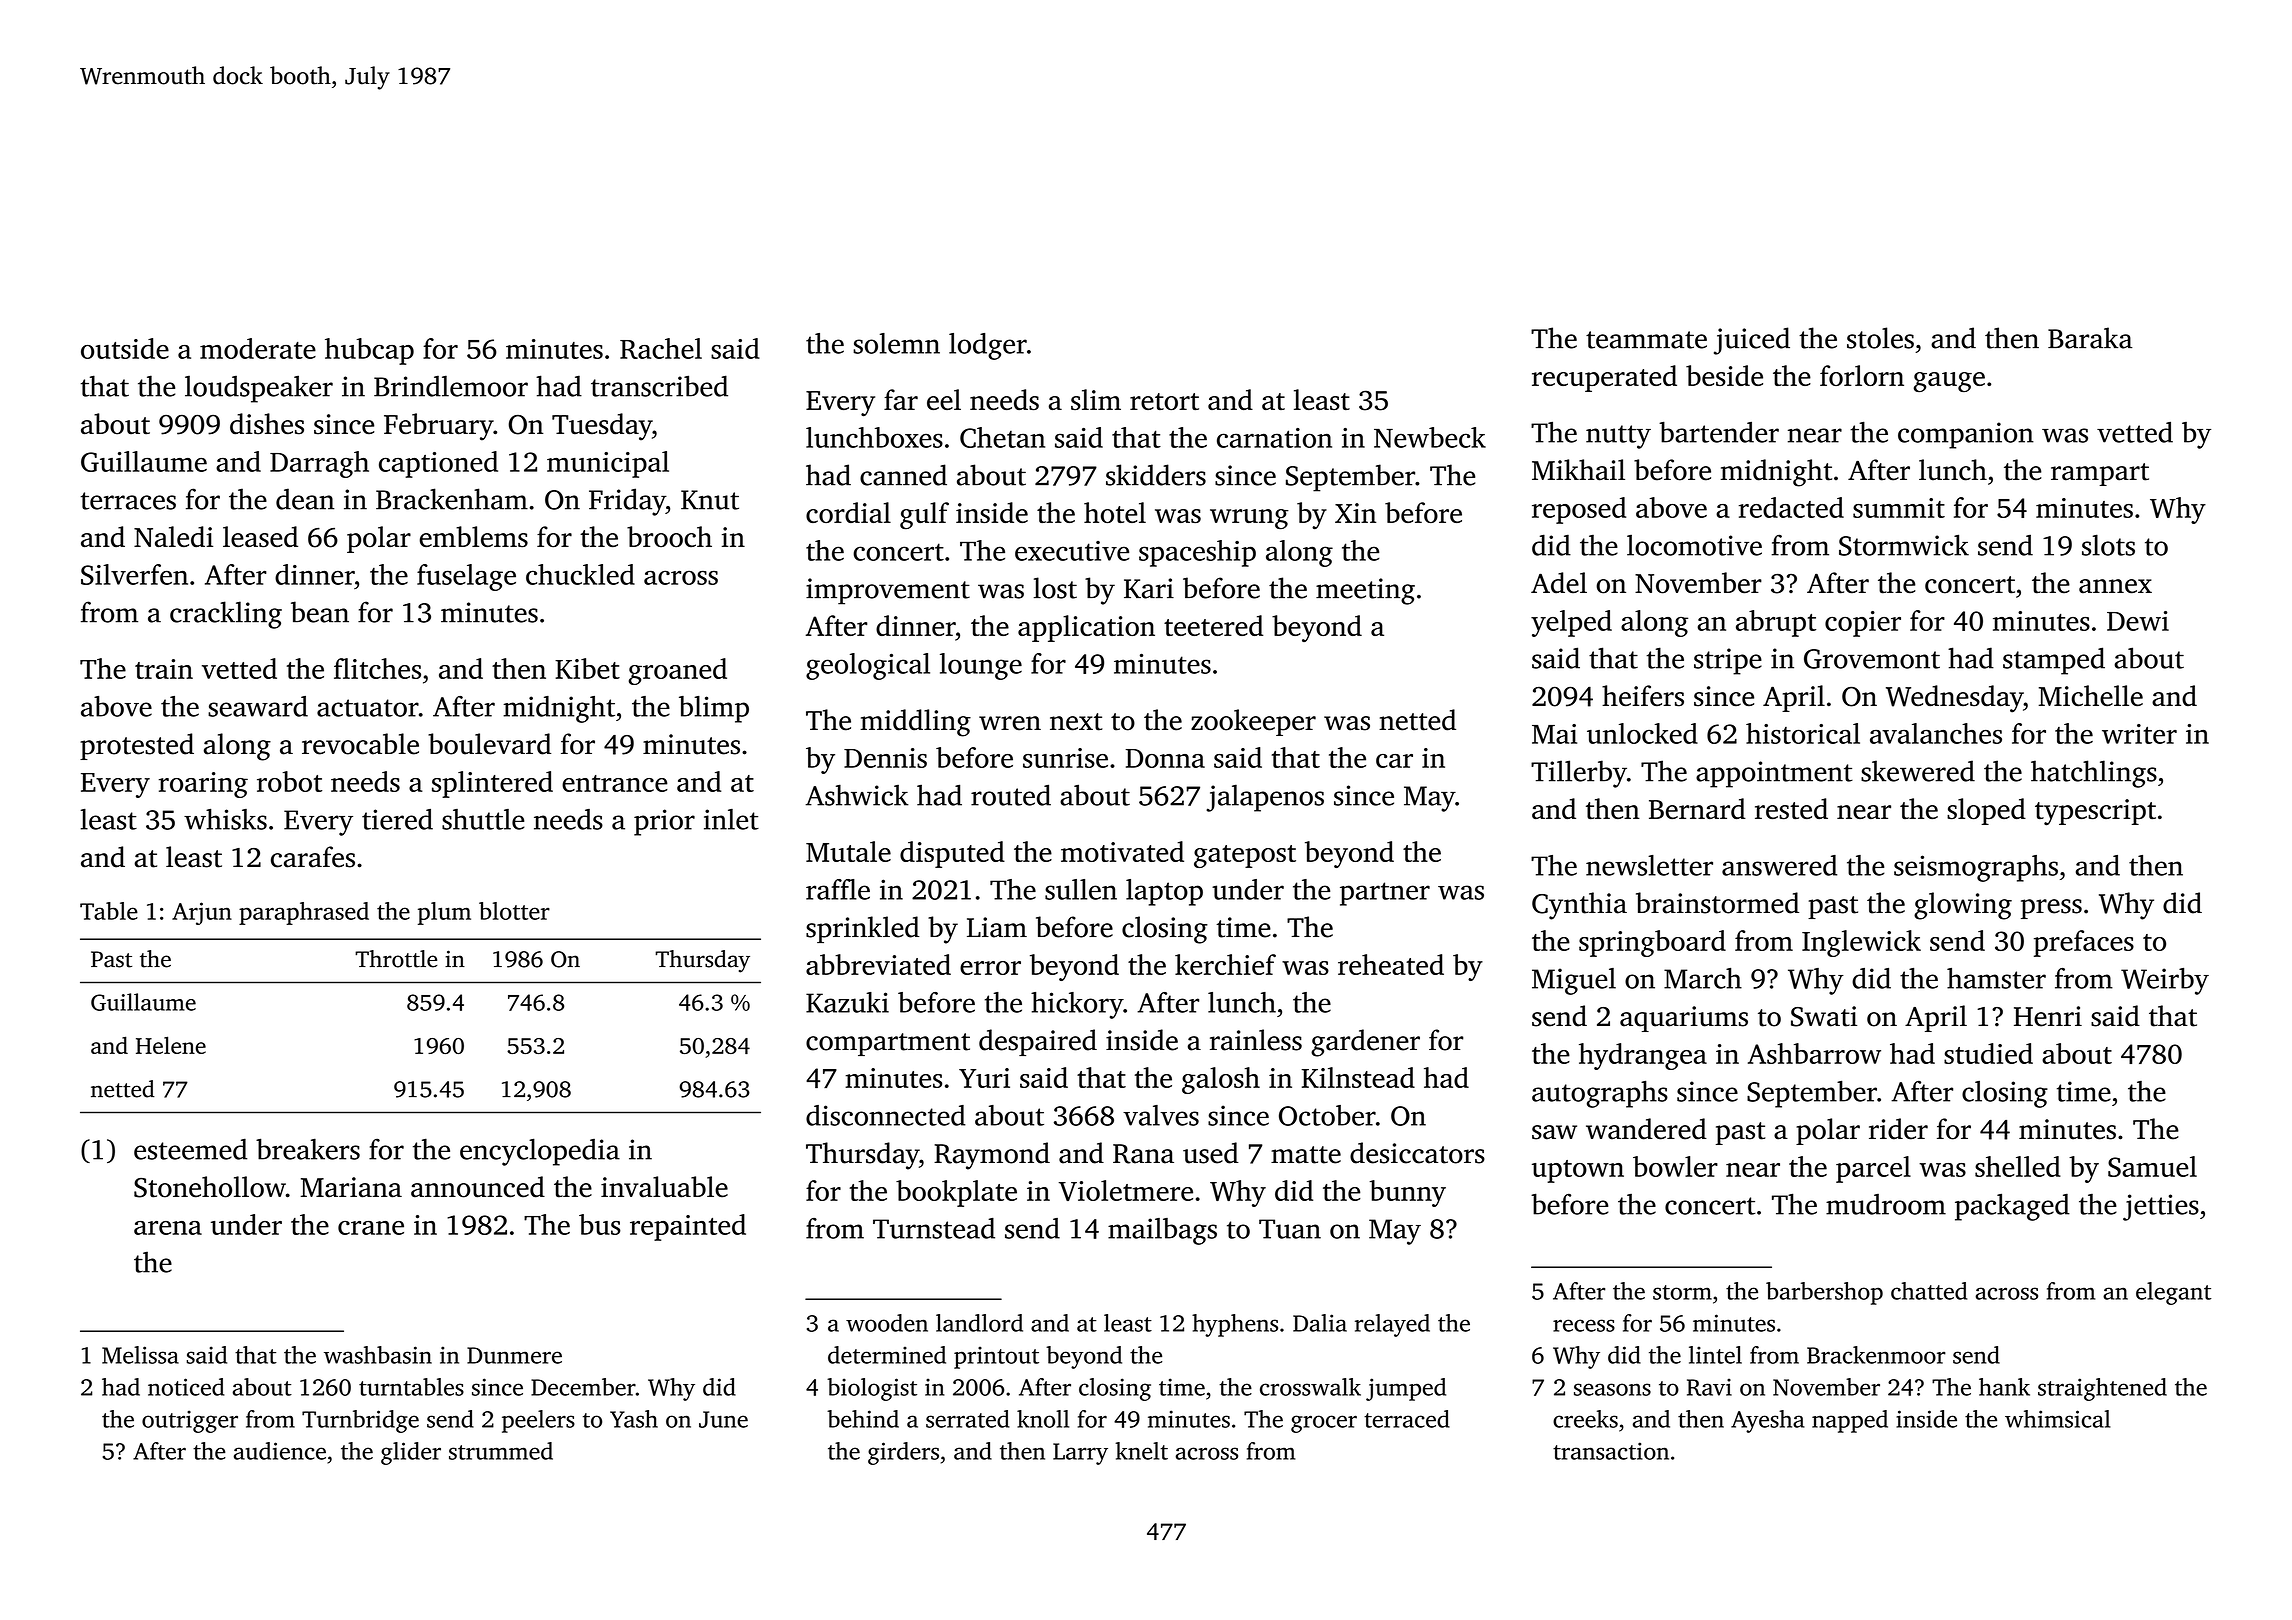  What do you see at coordinates (1156, 475) in the screenshot?
I see `skidders` at bounding box center [1156, 475].
